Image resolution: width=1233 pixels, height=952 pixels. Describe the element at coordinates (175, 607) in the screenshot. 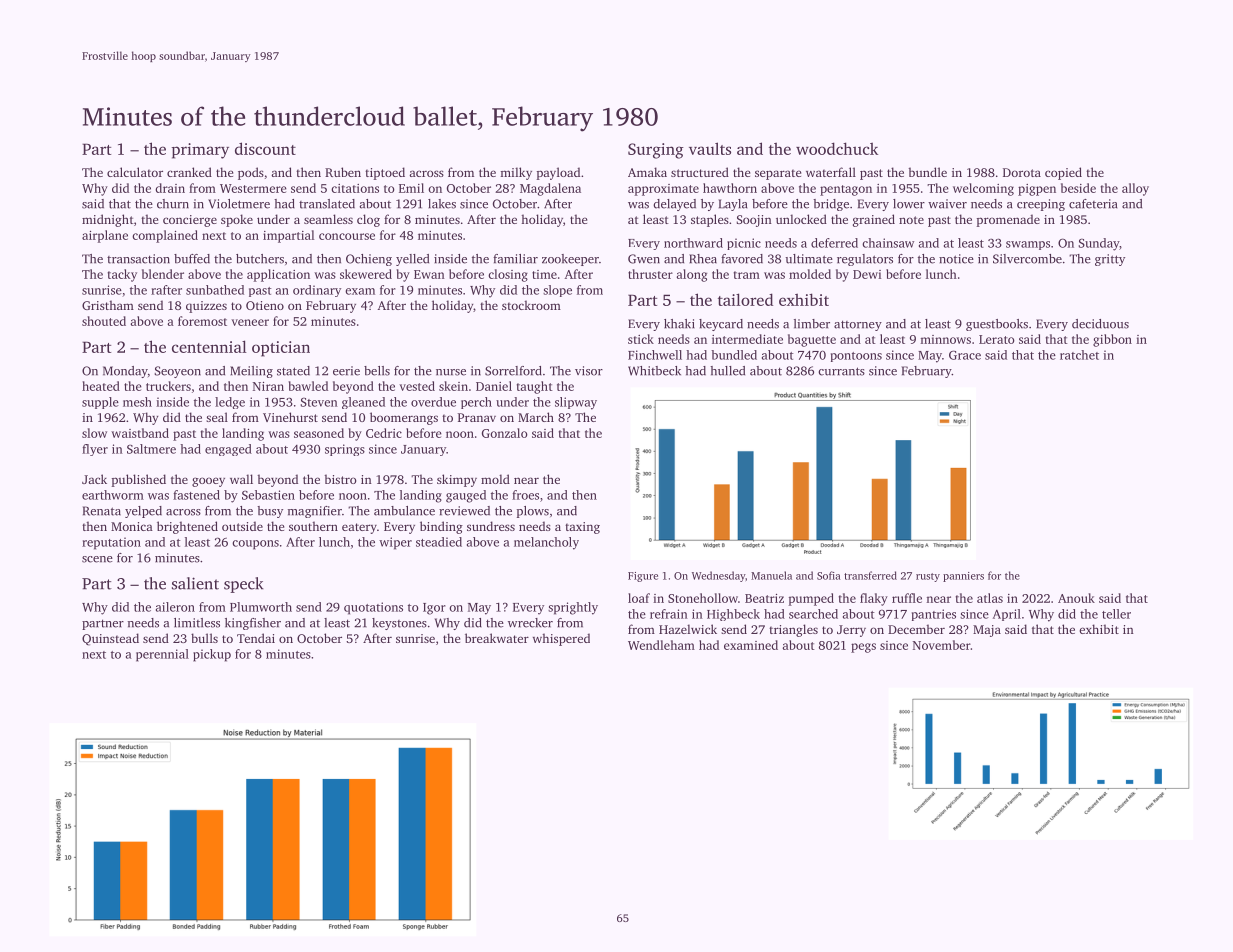

I see `aileron` at that location.
